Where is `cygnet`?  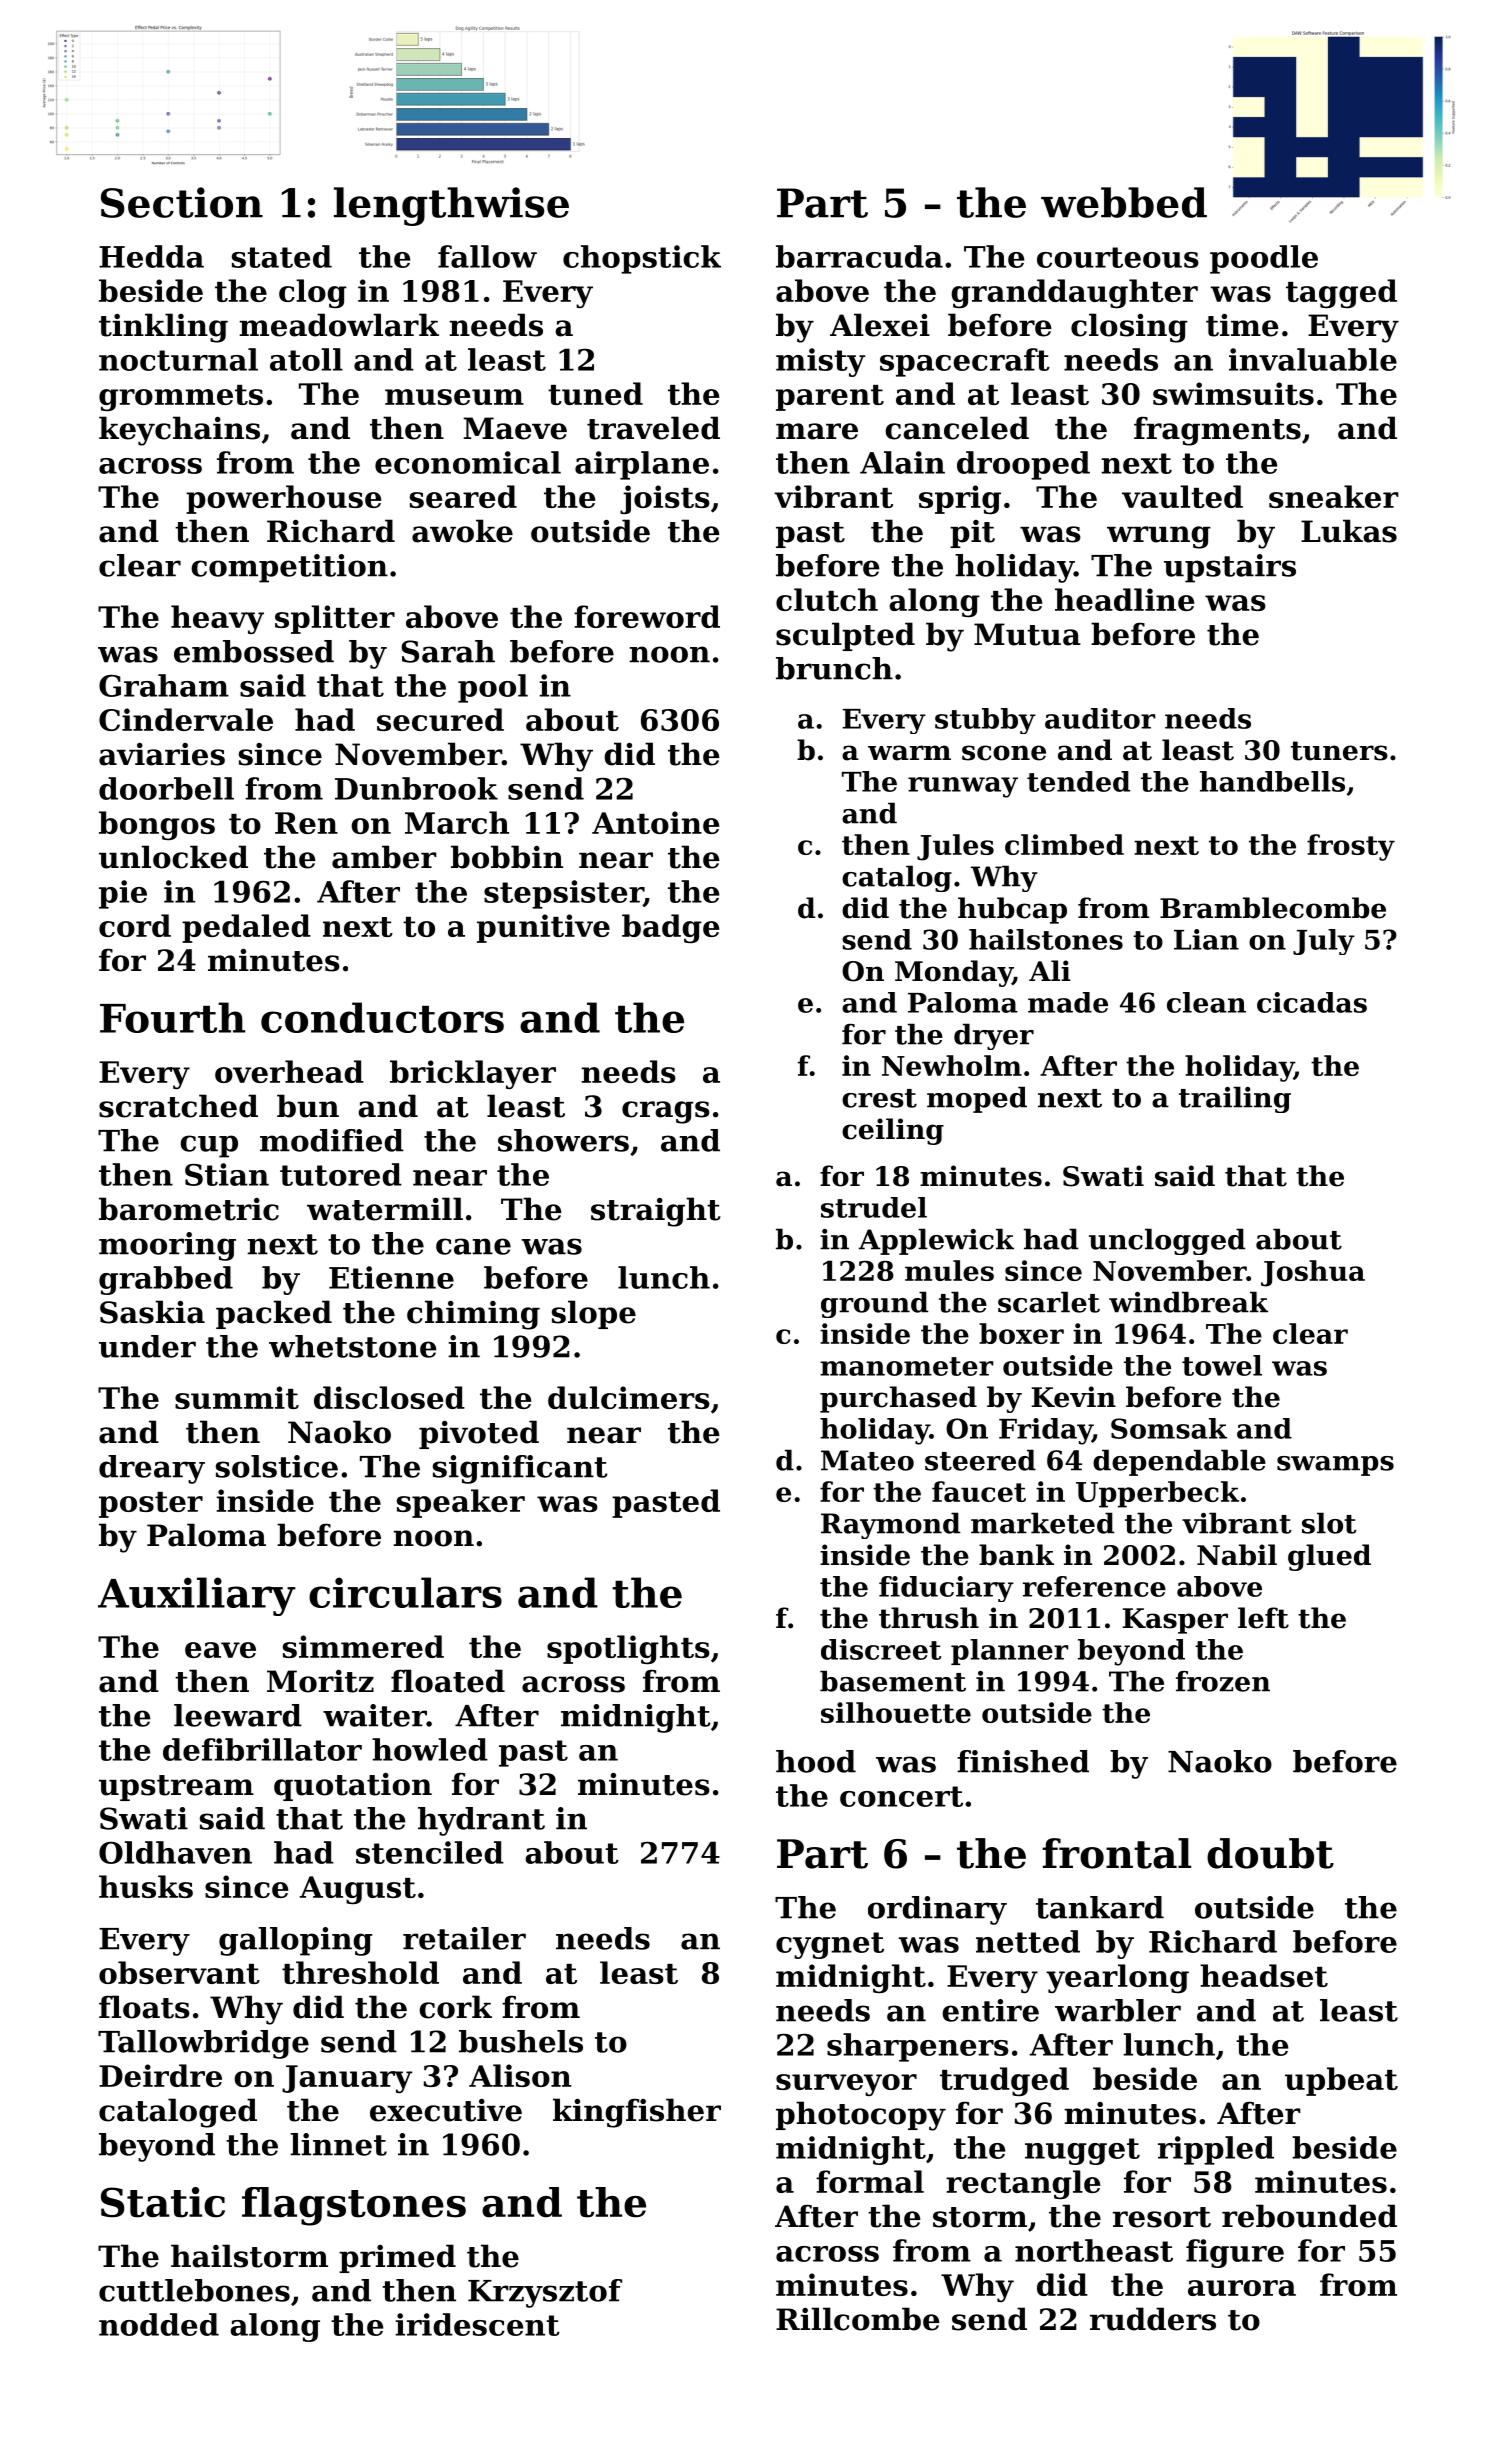 cygnet is located at coordinates (830, 1945).
